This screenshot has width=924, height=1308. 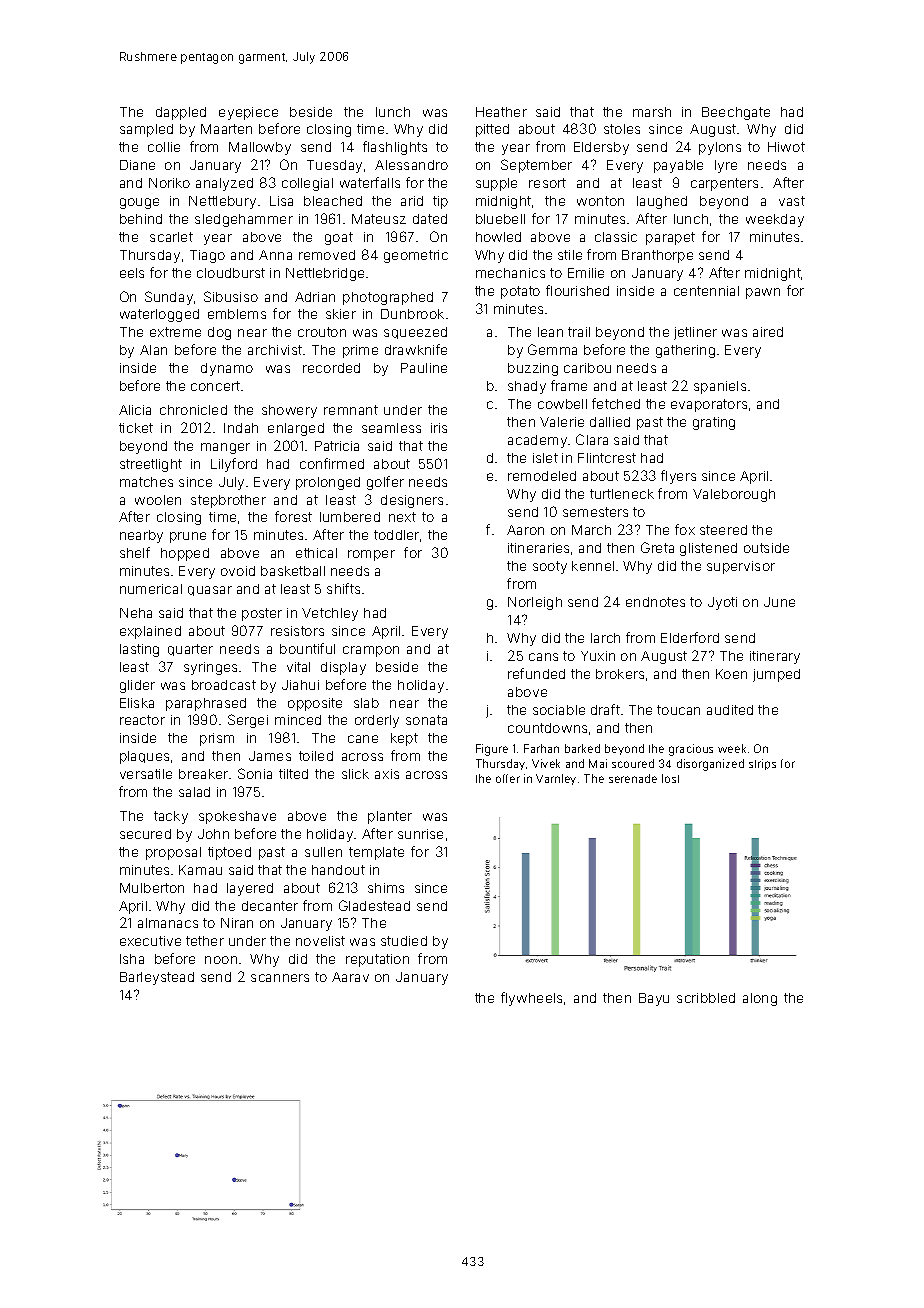 What do you see at coordinates (207, 256) in the screenshot?
I see `Tiago` at bounding box center [207, 256].
